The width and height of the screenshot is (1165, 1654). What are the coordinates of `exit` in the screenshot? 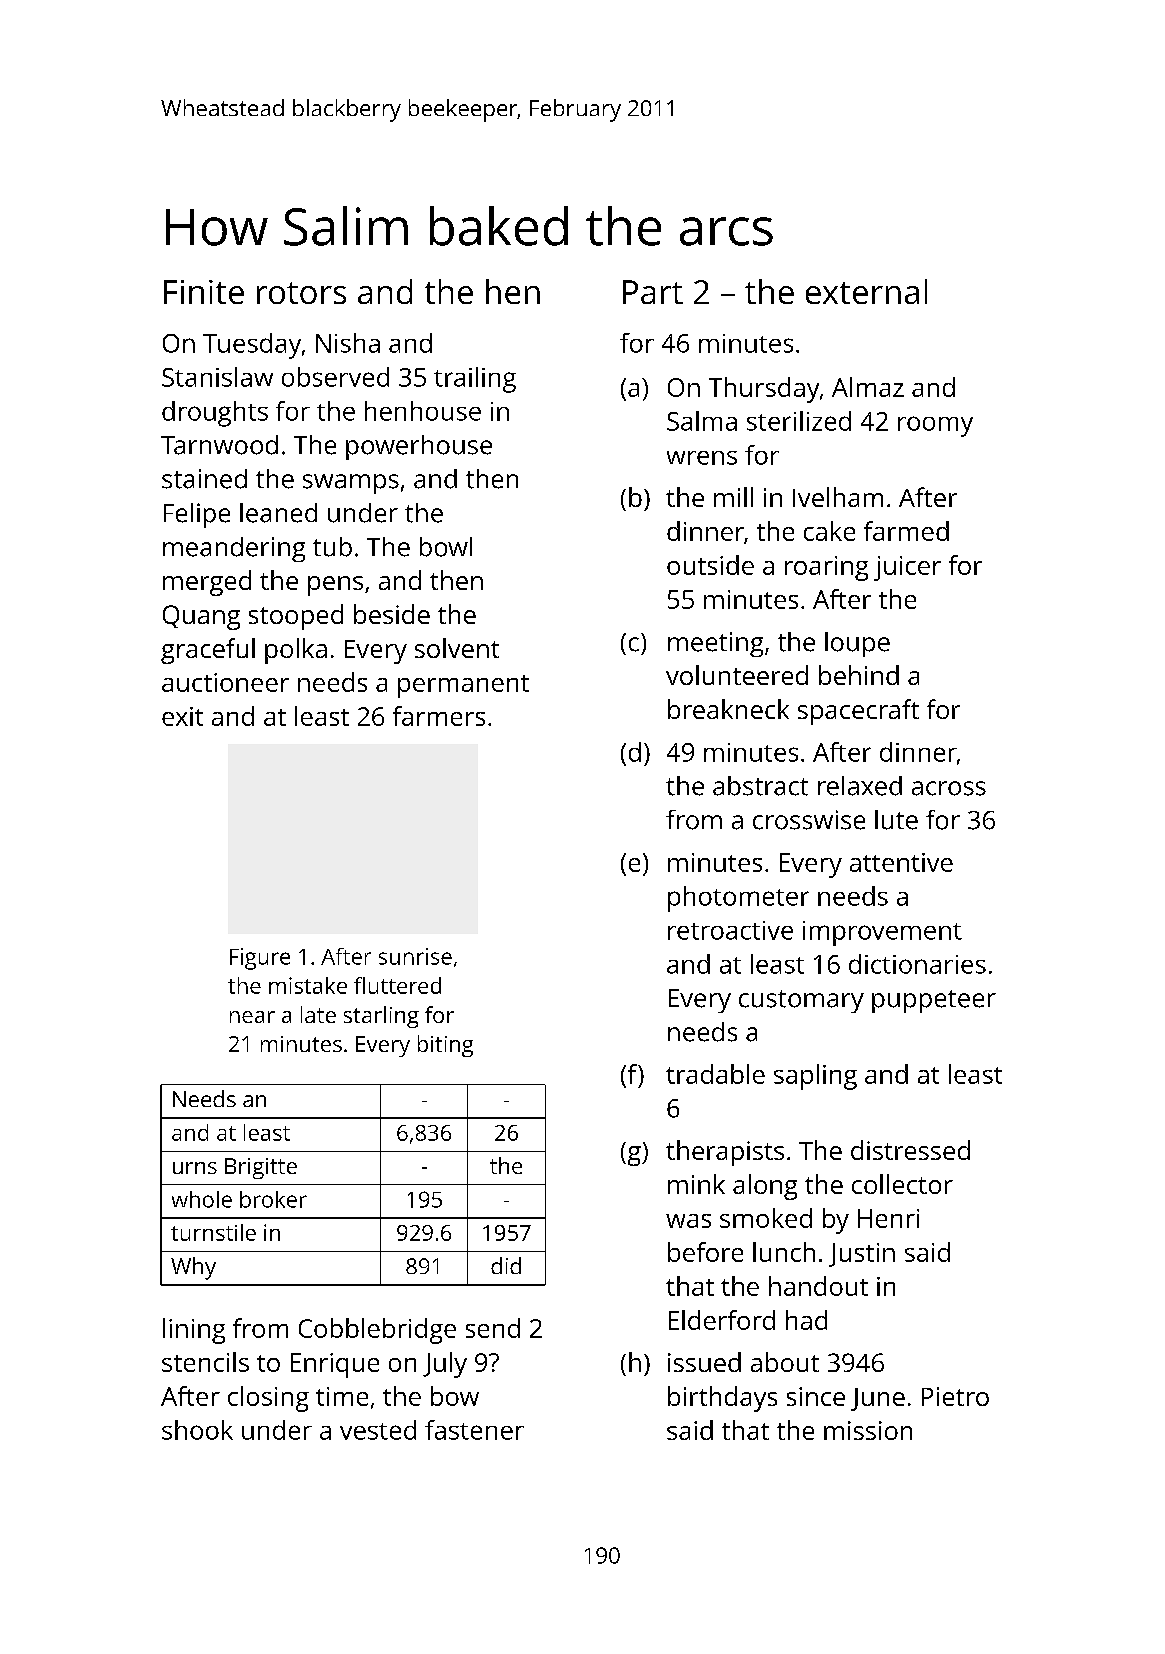 It's located at (182, 716).
